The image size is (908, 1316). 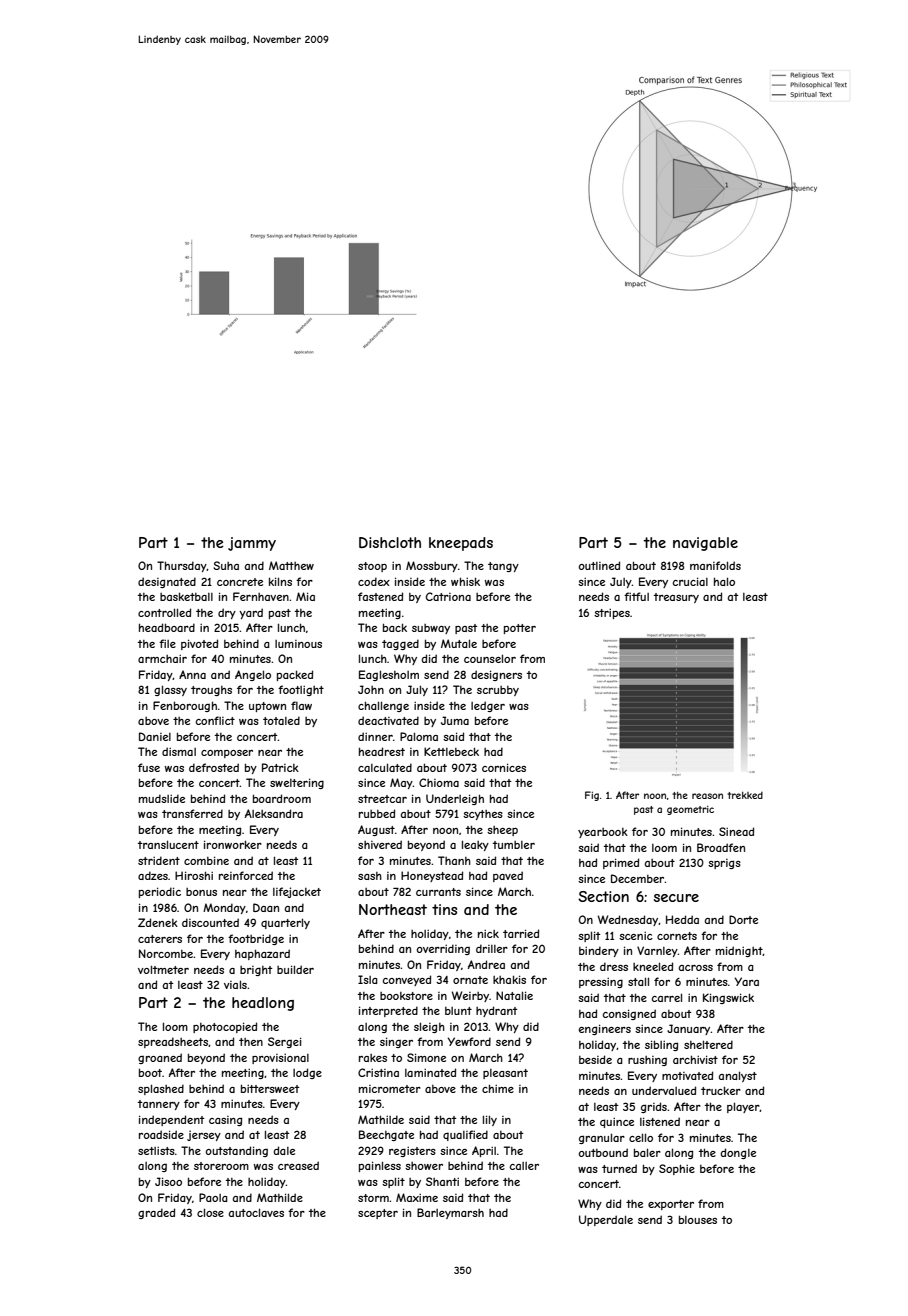 What do you see at coordinates (524, 1166) in the screenshot?
I see `caller` at bounding box center [524, 1166].
